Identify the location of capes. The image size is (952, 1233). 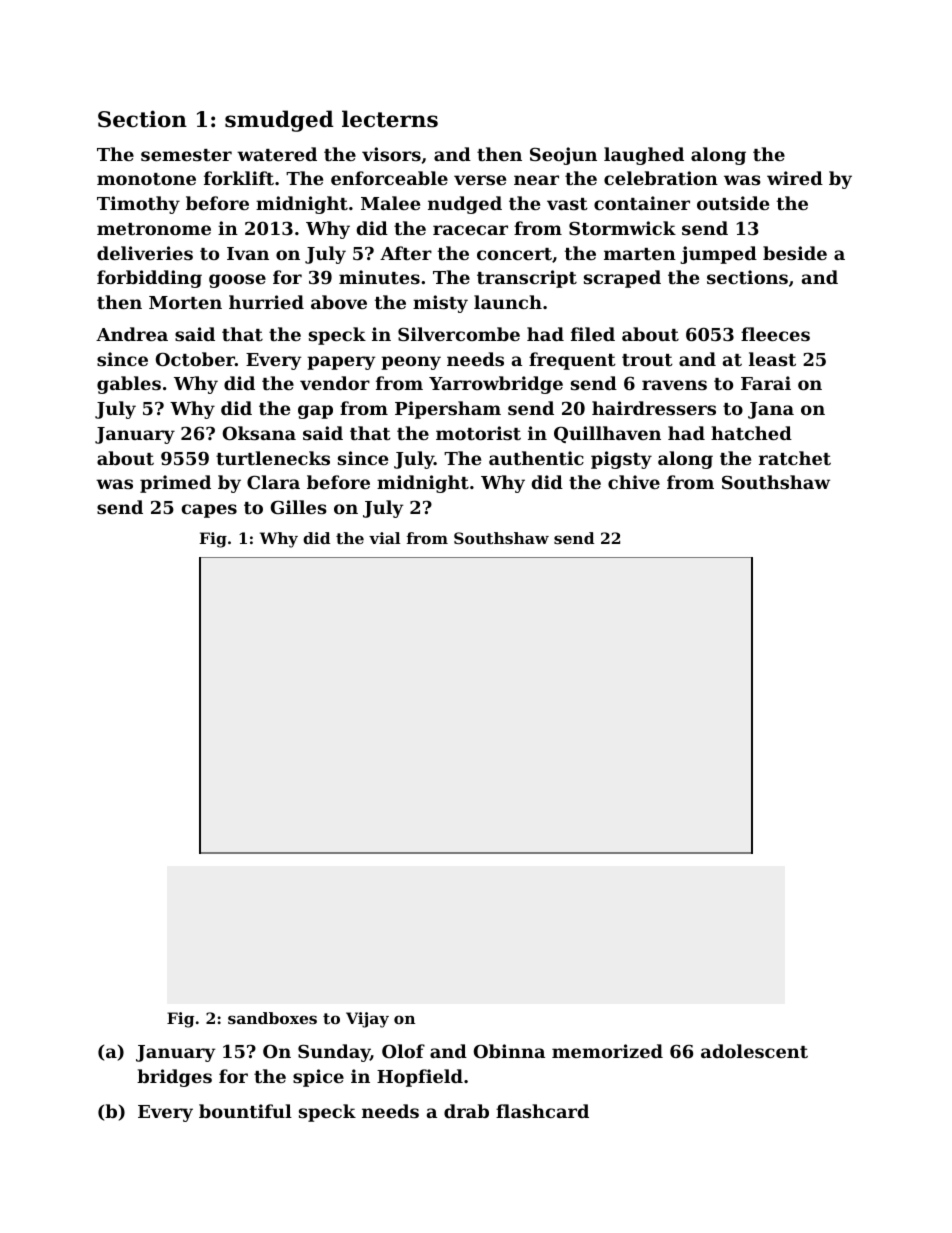
(209, 511).
